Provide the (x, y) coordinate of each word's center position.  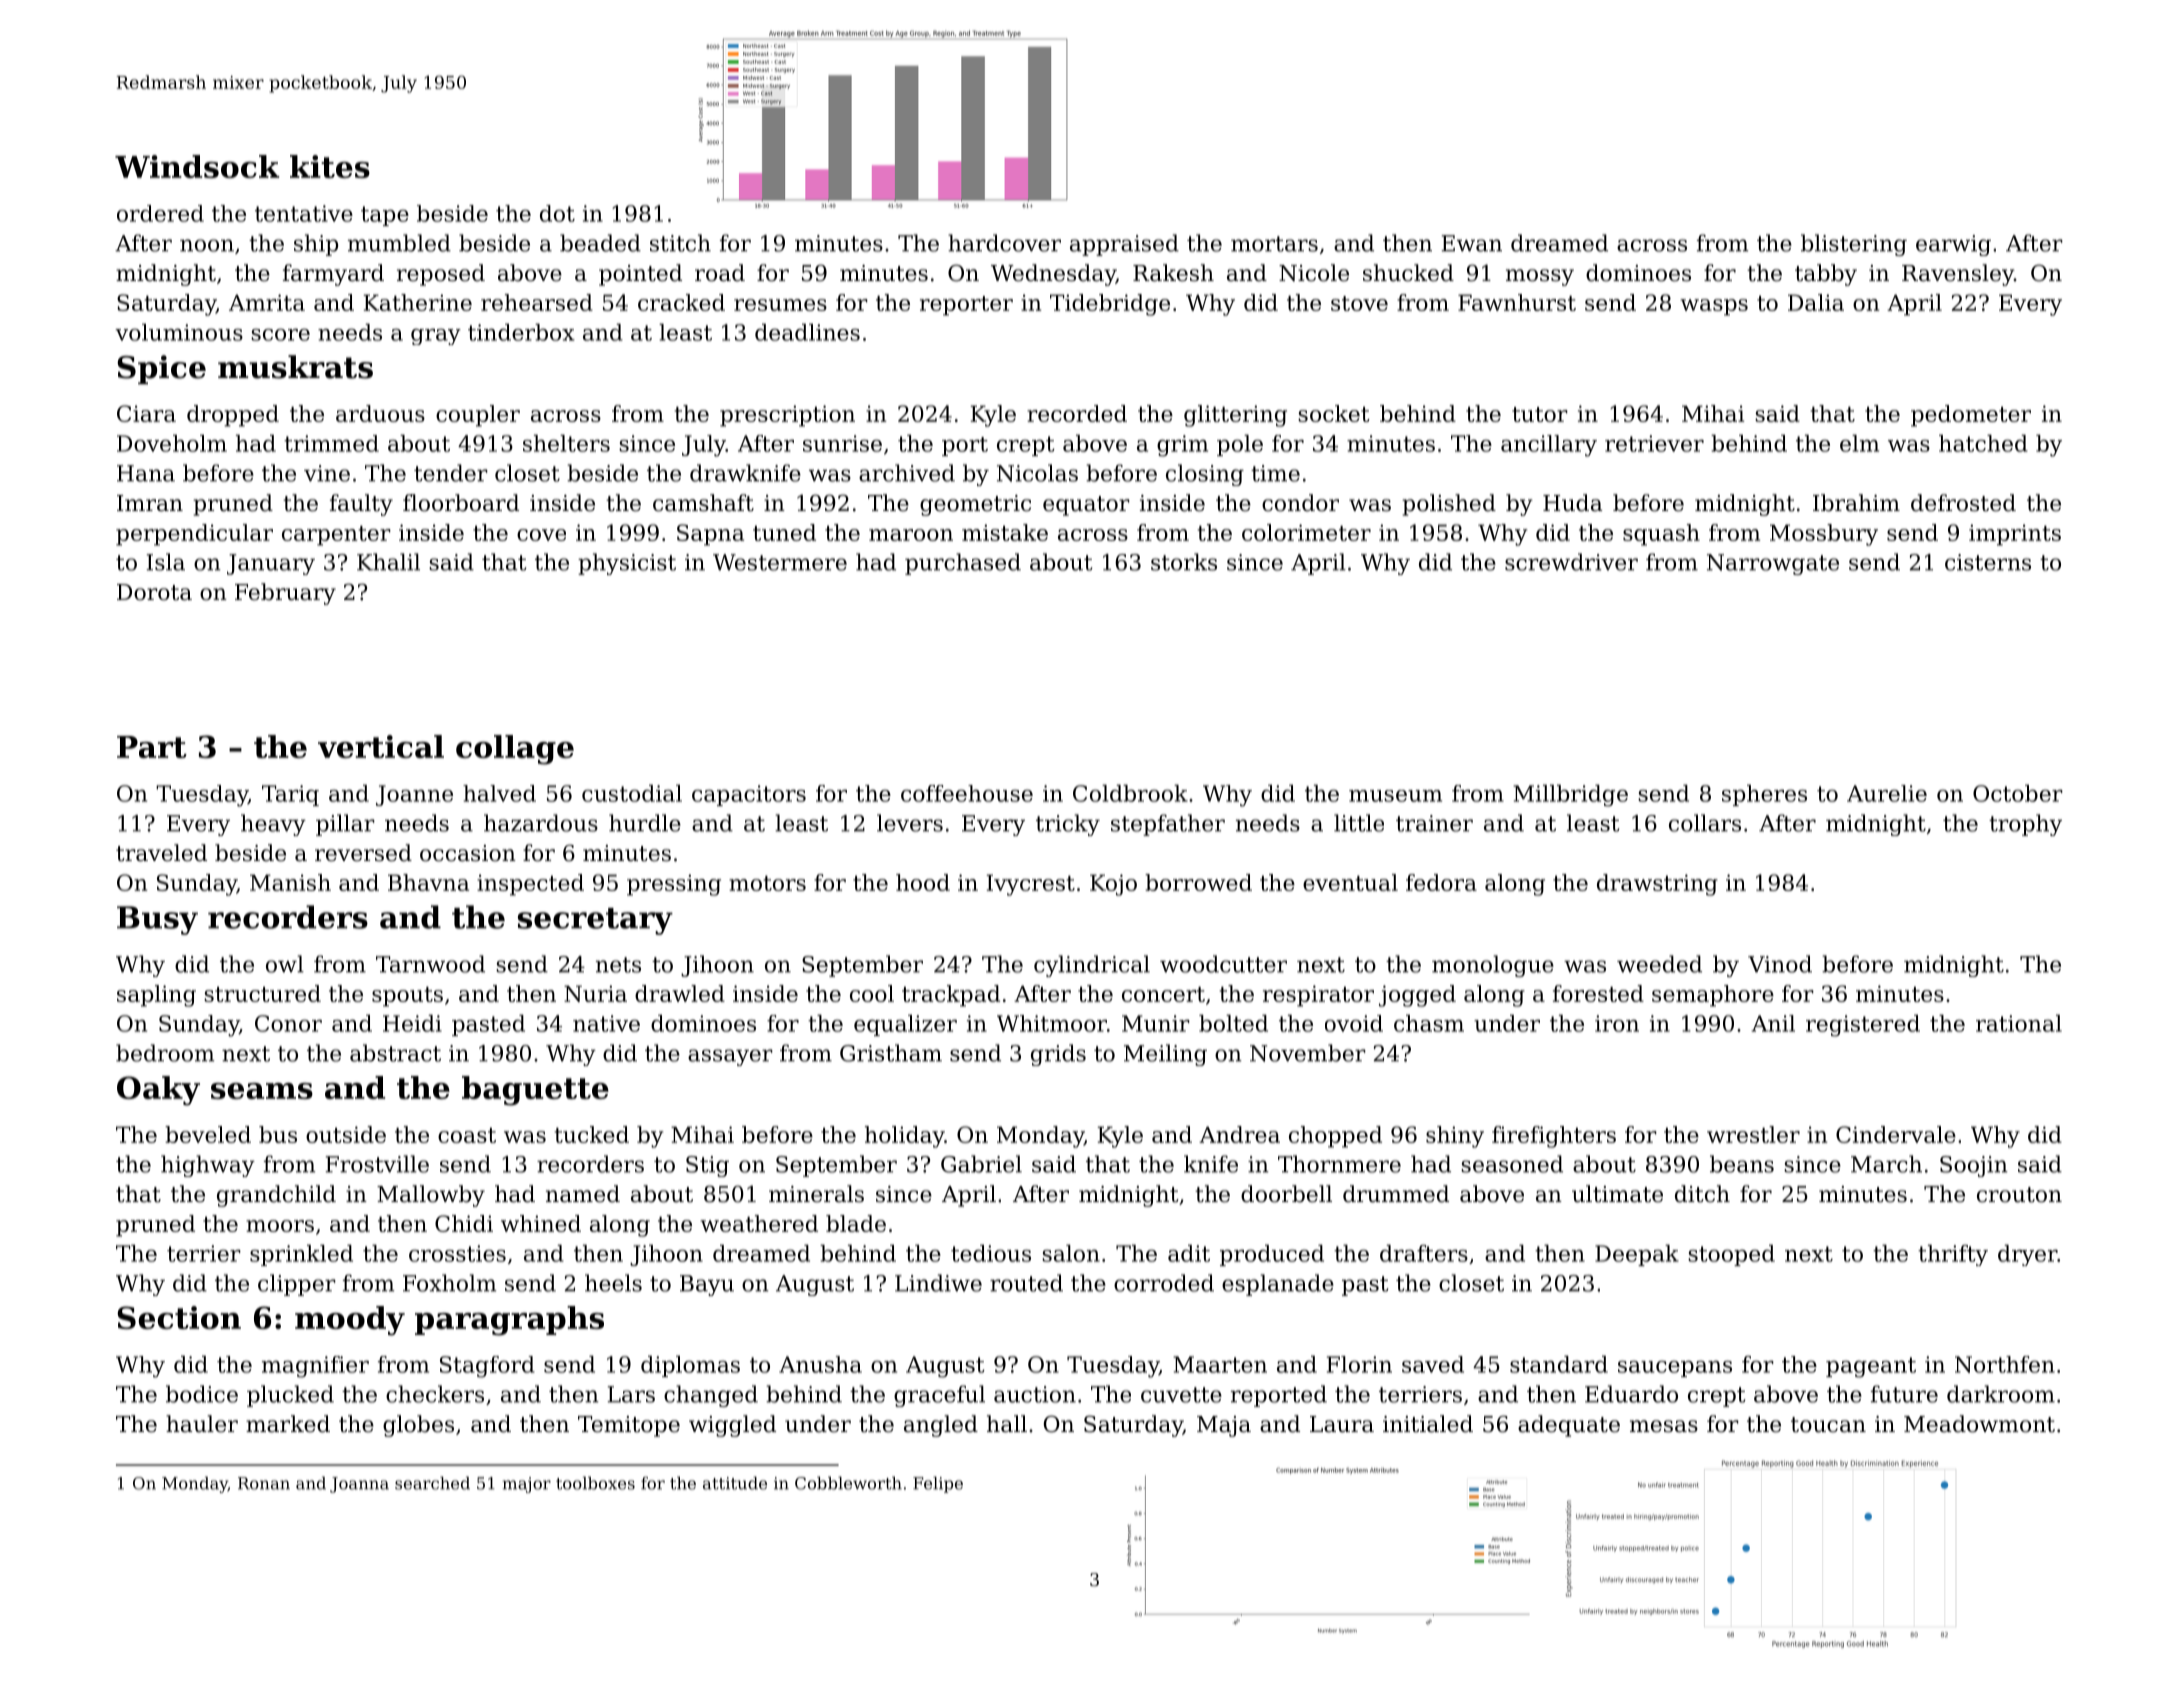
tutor (1540, 414)
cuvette (1181, 1395)
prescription (787, 416)
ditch (1702, 1194)
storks (1184, 562)
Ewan (1471, 243)
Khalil (388, 562)
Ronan (264, 1483)
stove (1359, 303)
